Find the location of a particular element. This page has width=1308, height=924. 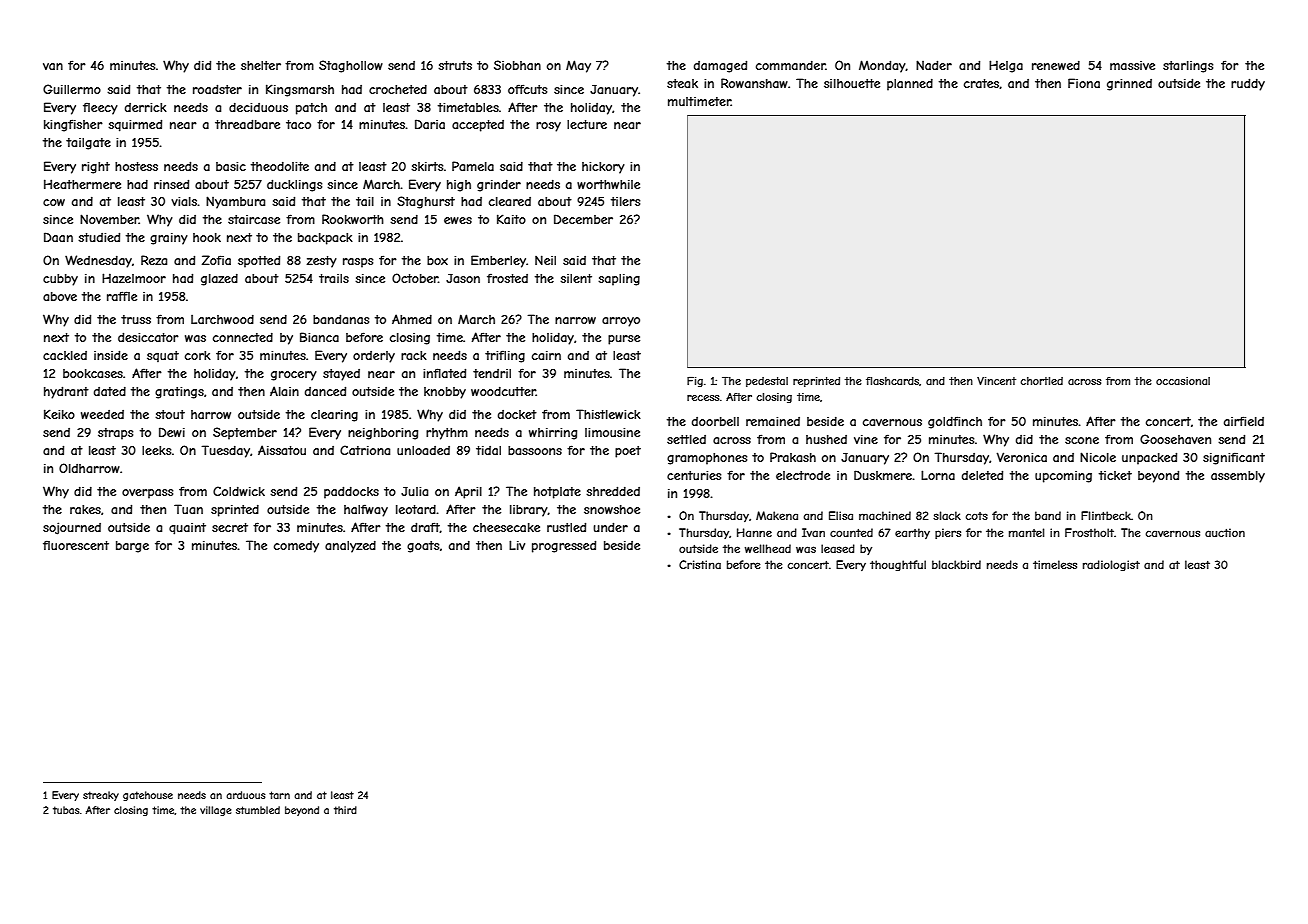

auction is located at coordinates (1225, 532).
